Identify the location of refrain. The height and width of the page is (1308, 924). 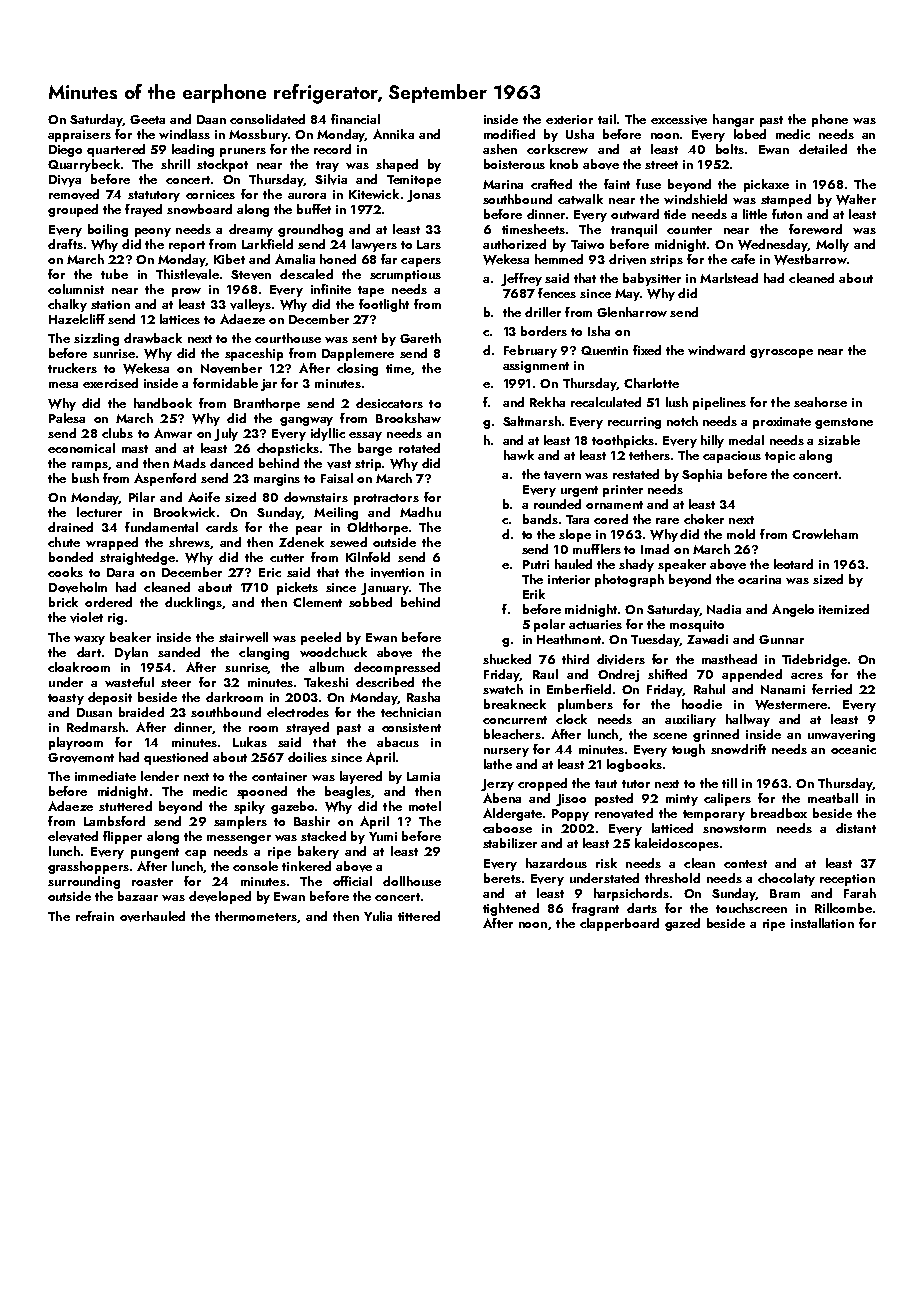
(95, 916).
